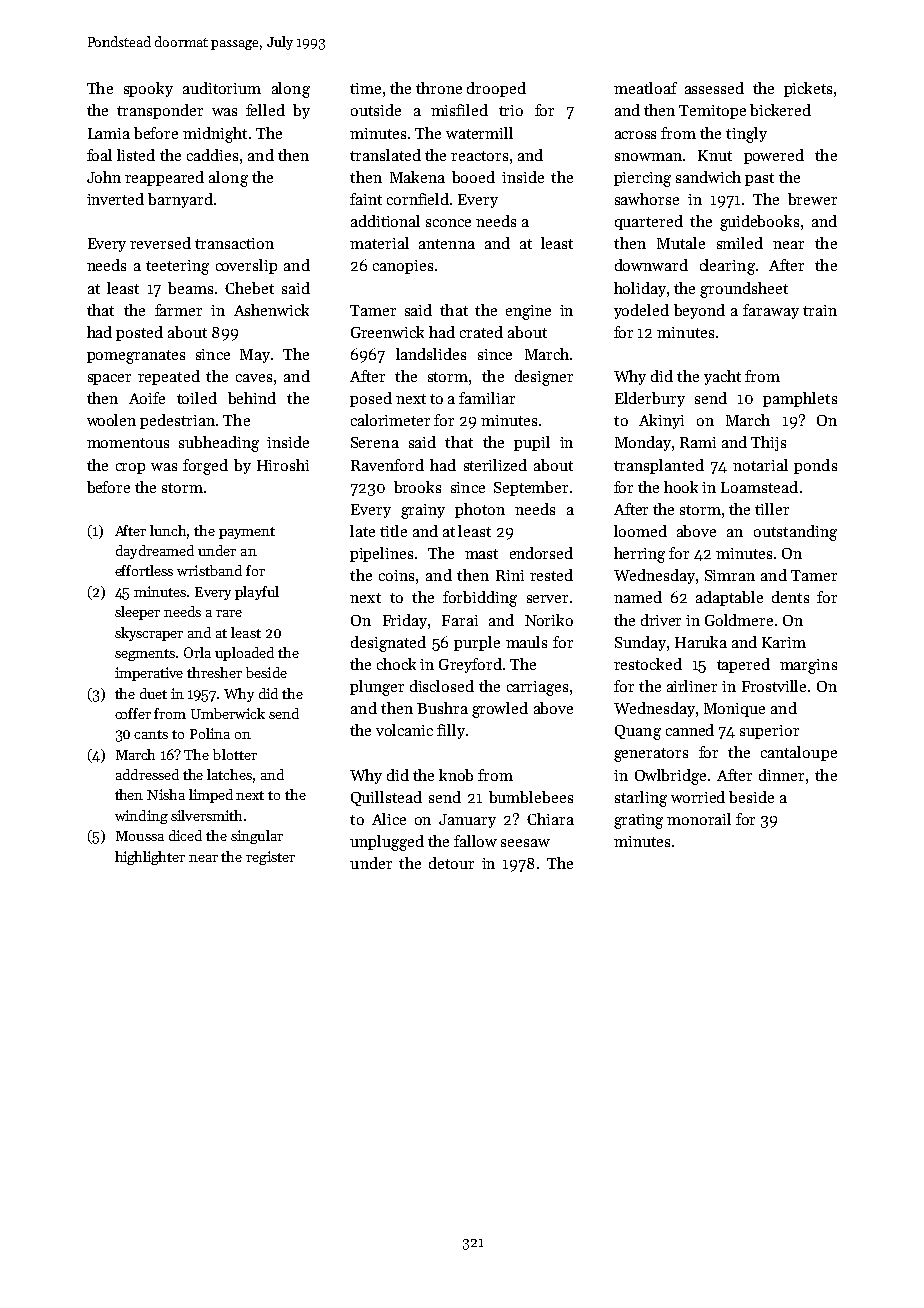 The height and width of the image is (1308, 924). What do you see at coordinates (139, 333) in the image?
I see `posted` at bounding box center [139, 333].
